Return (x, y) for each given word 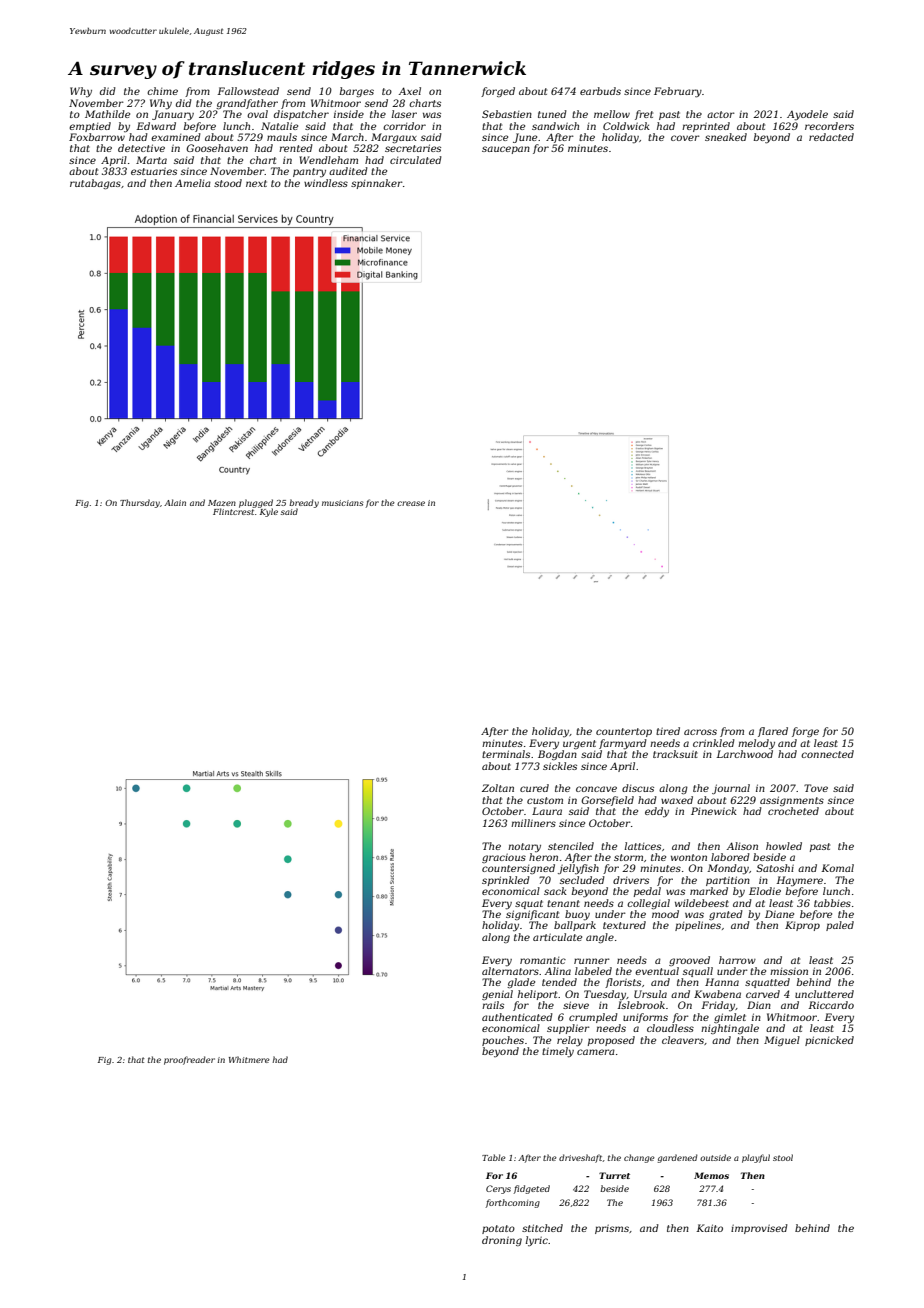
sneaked (726, 137)
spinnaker (377, 184)
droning (502, 1241)
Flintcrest (233, 511)
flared (773, 732)
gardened (678, 1158)
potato (498, 1229)
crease (411, 503)
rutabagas (95, 184)
